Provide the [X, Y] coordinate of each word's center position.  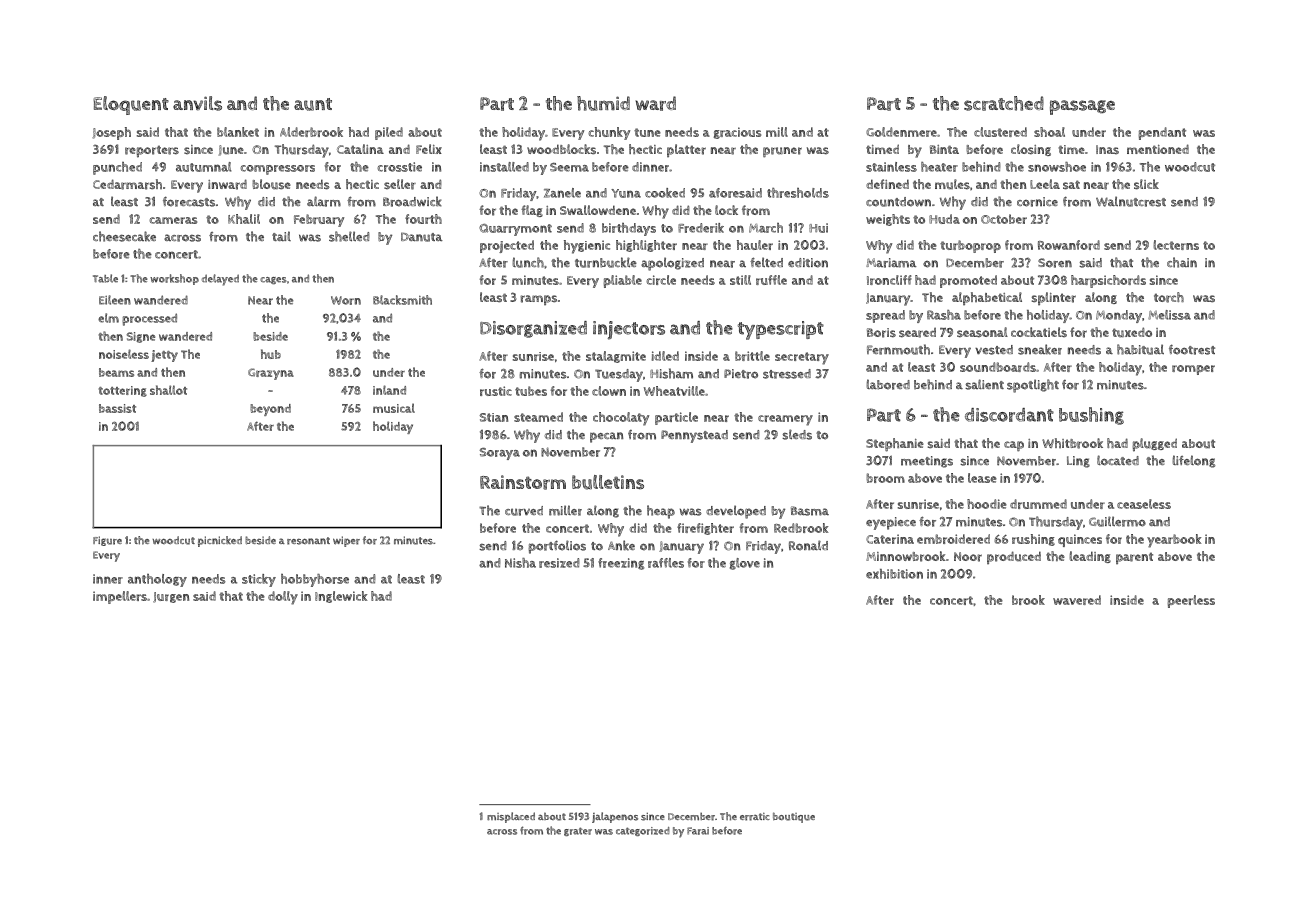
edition [808, 263]
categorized [643, 831]
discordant [1009, 415]
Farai [698, 831]
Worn [346, 300]
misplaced [511, 817]
